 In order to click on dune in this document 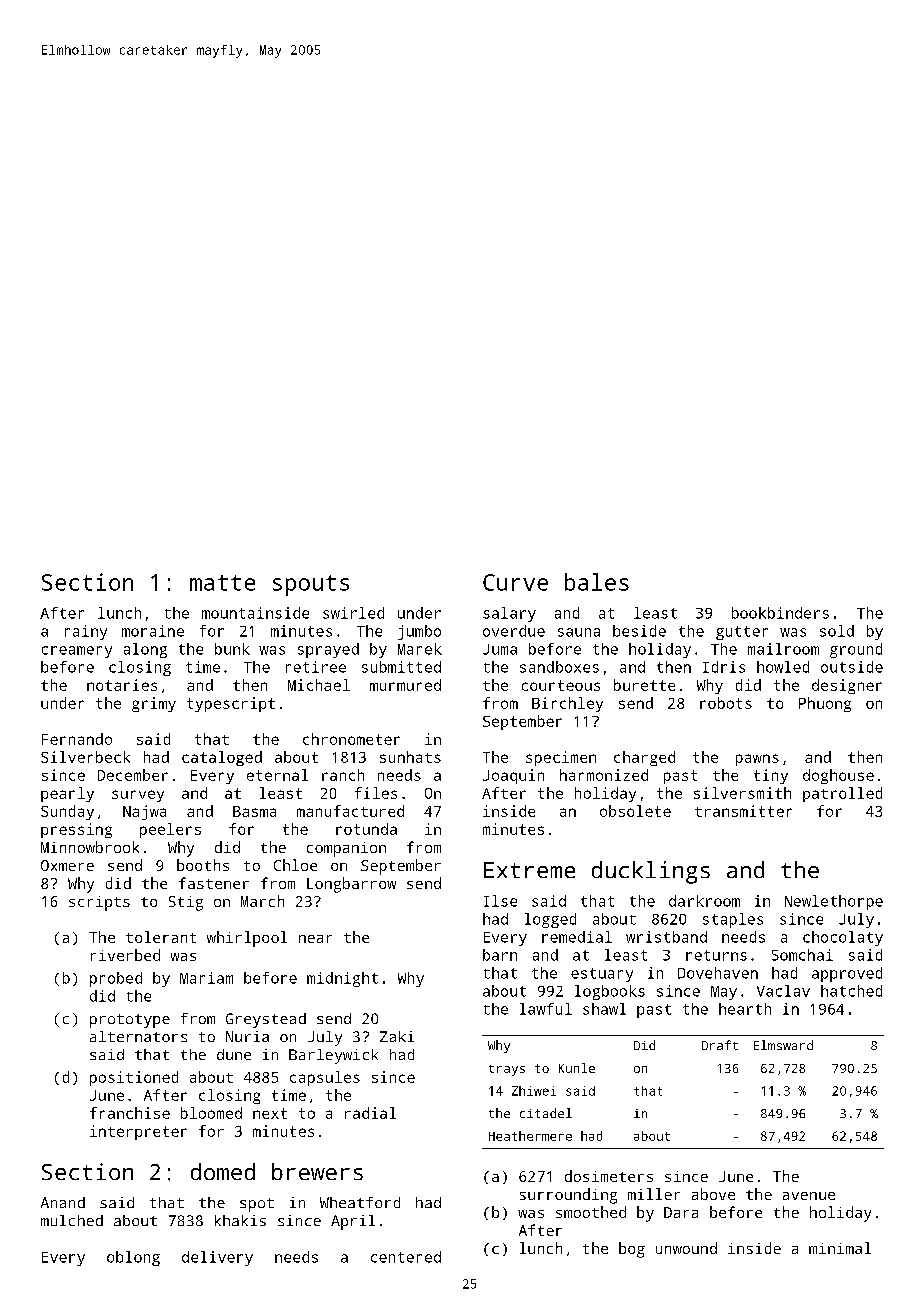, I will do `click(234, 1054)`.
